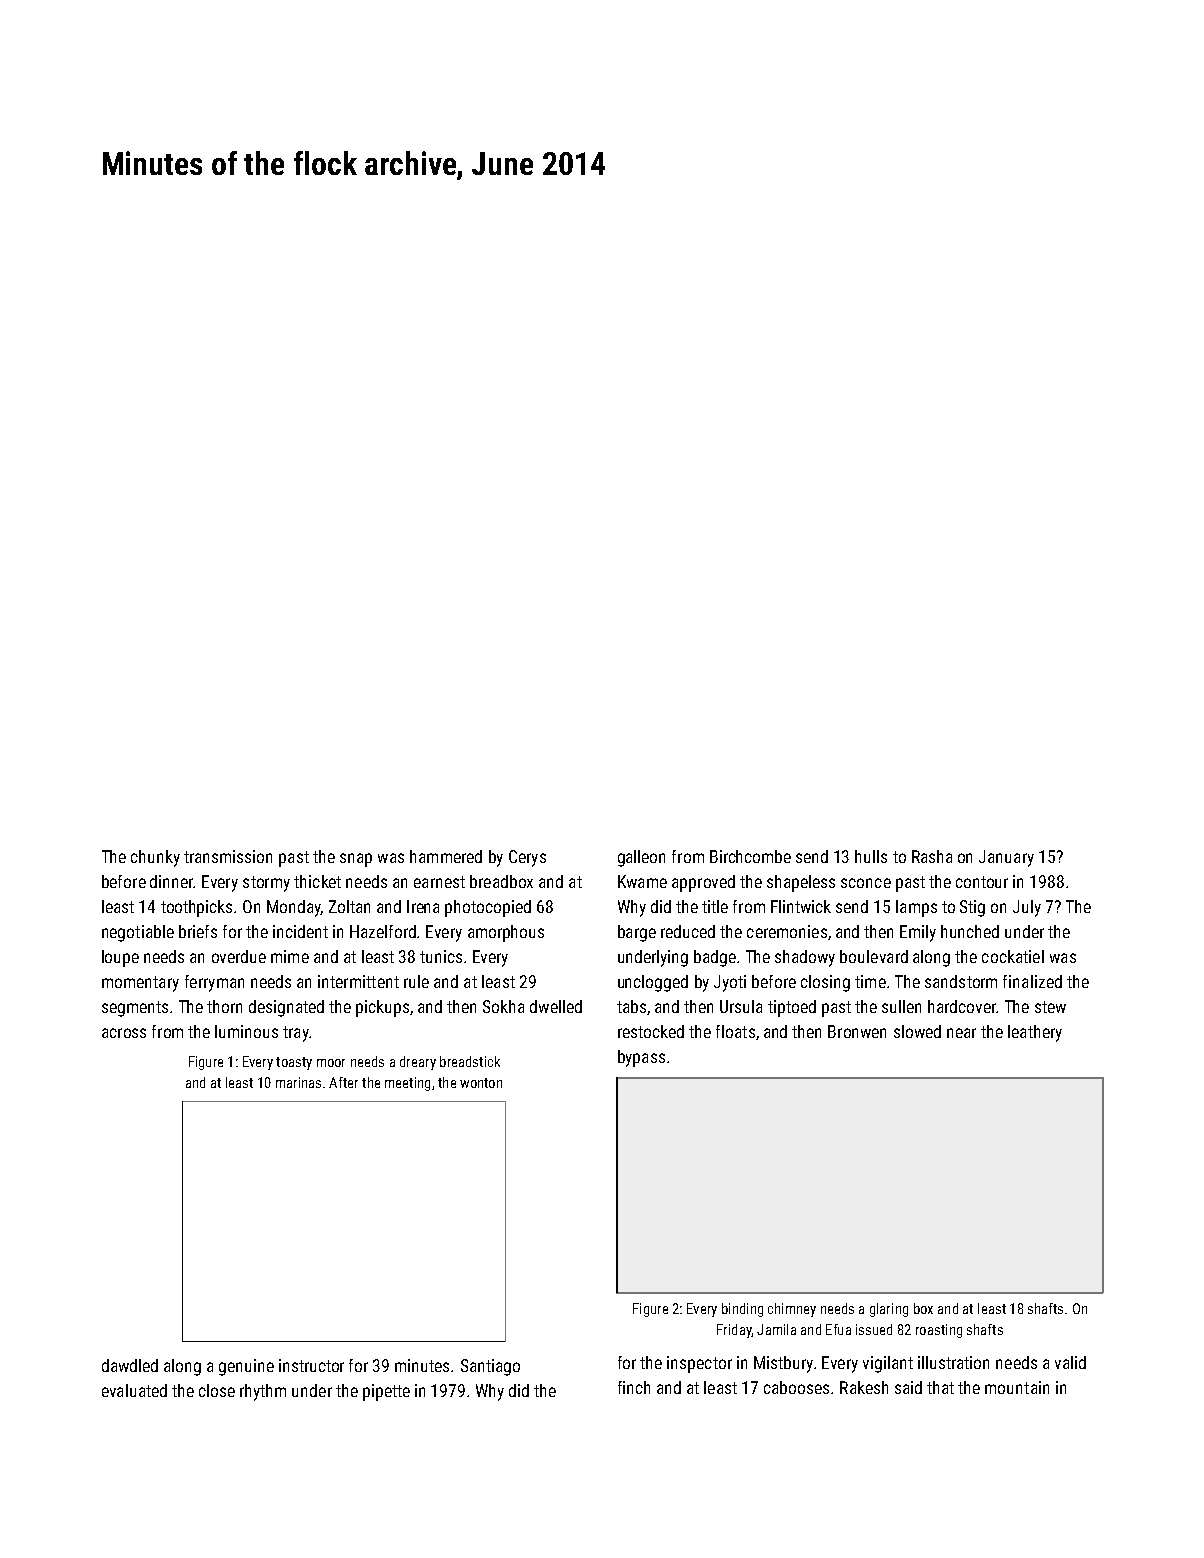 This screenshot has height=1558, width=1204. What do you see at coordinates (246, 1367) in the screenshot?
I see `genuine` at bounding box center [246, 1367].
